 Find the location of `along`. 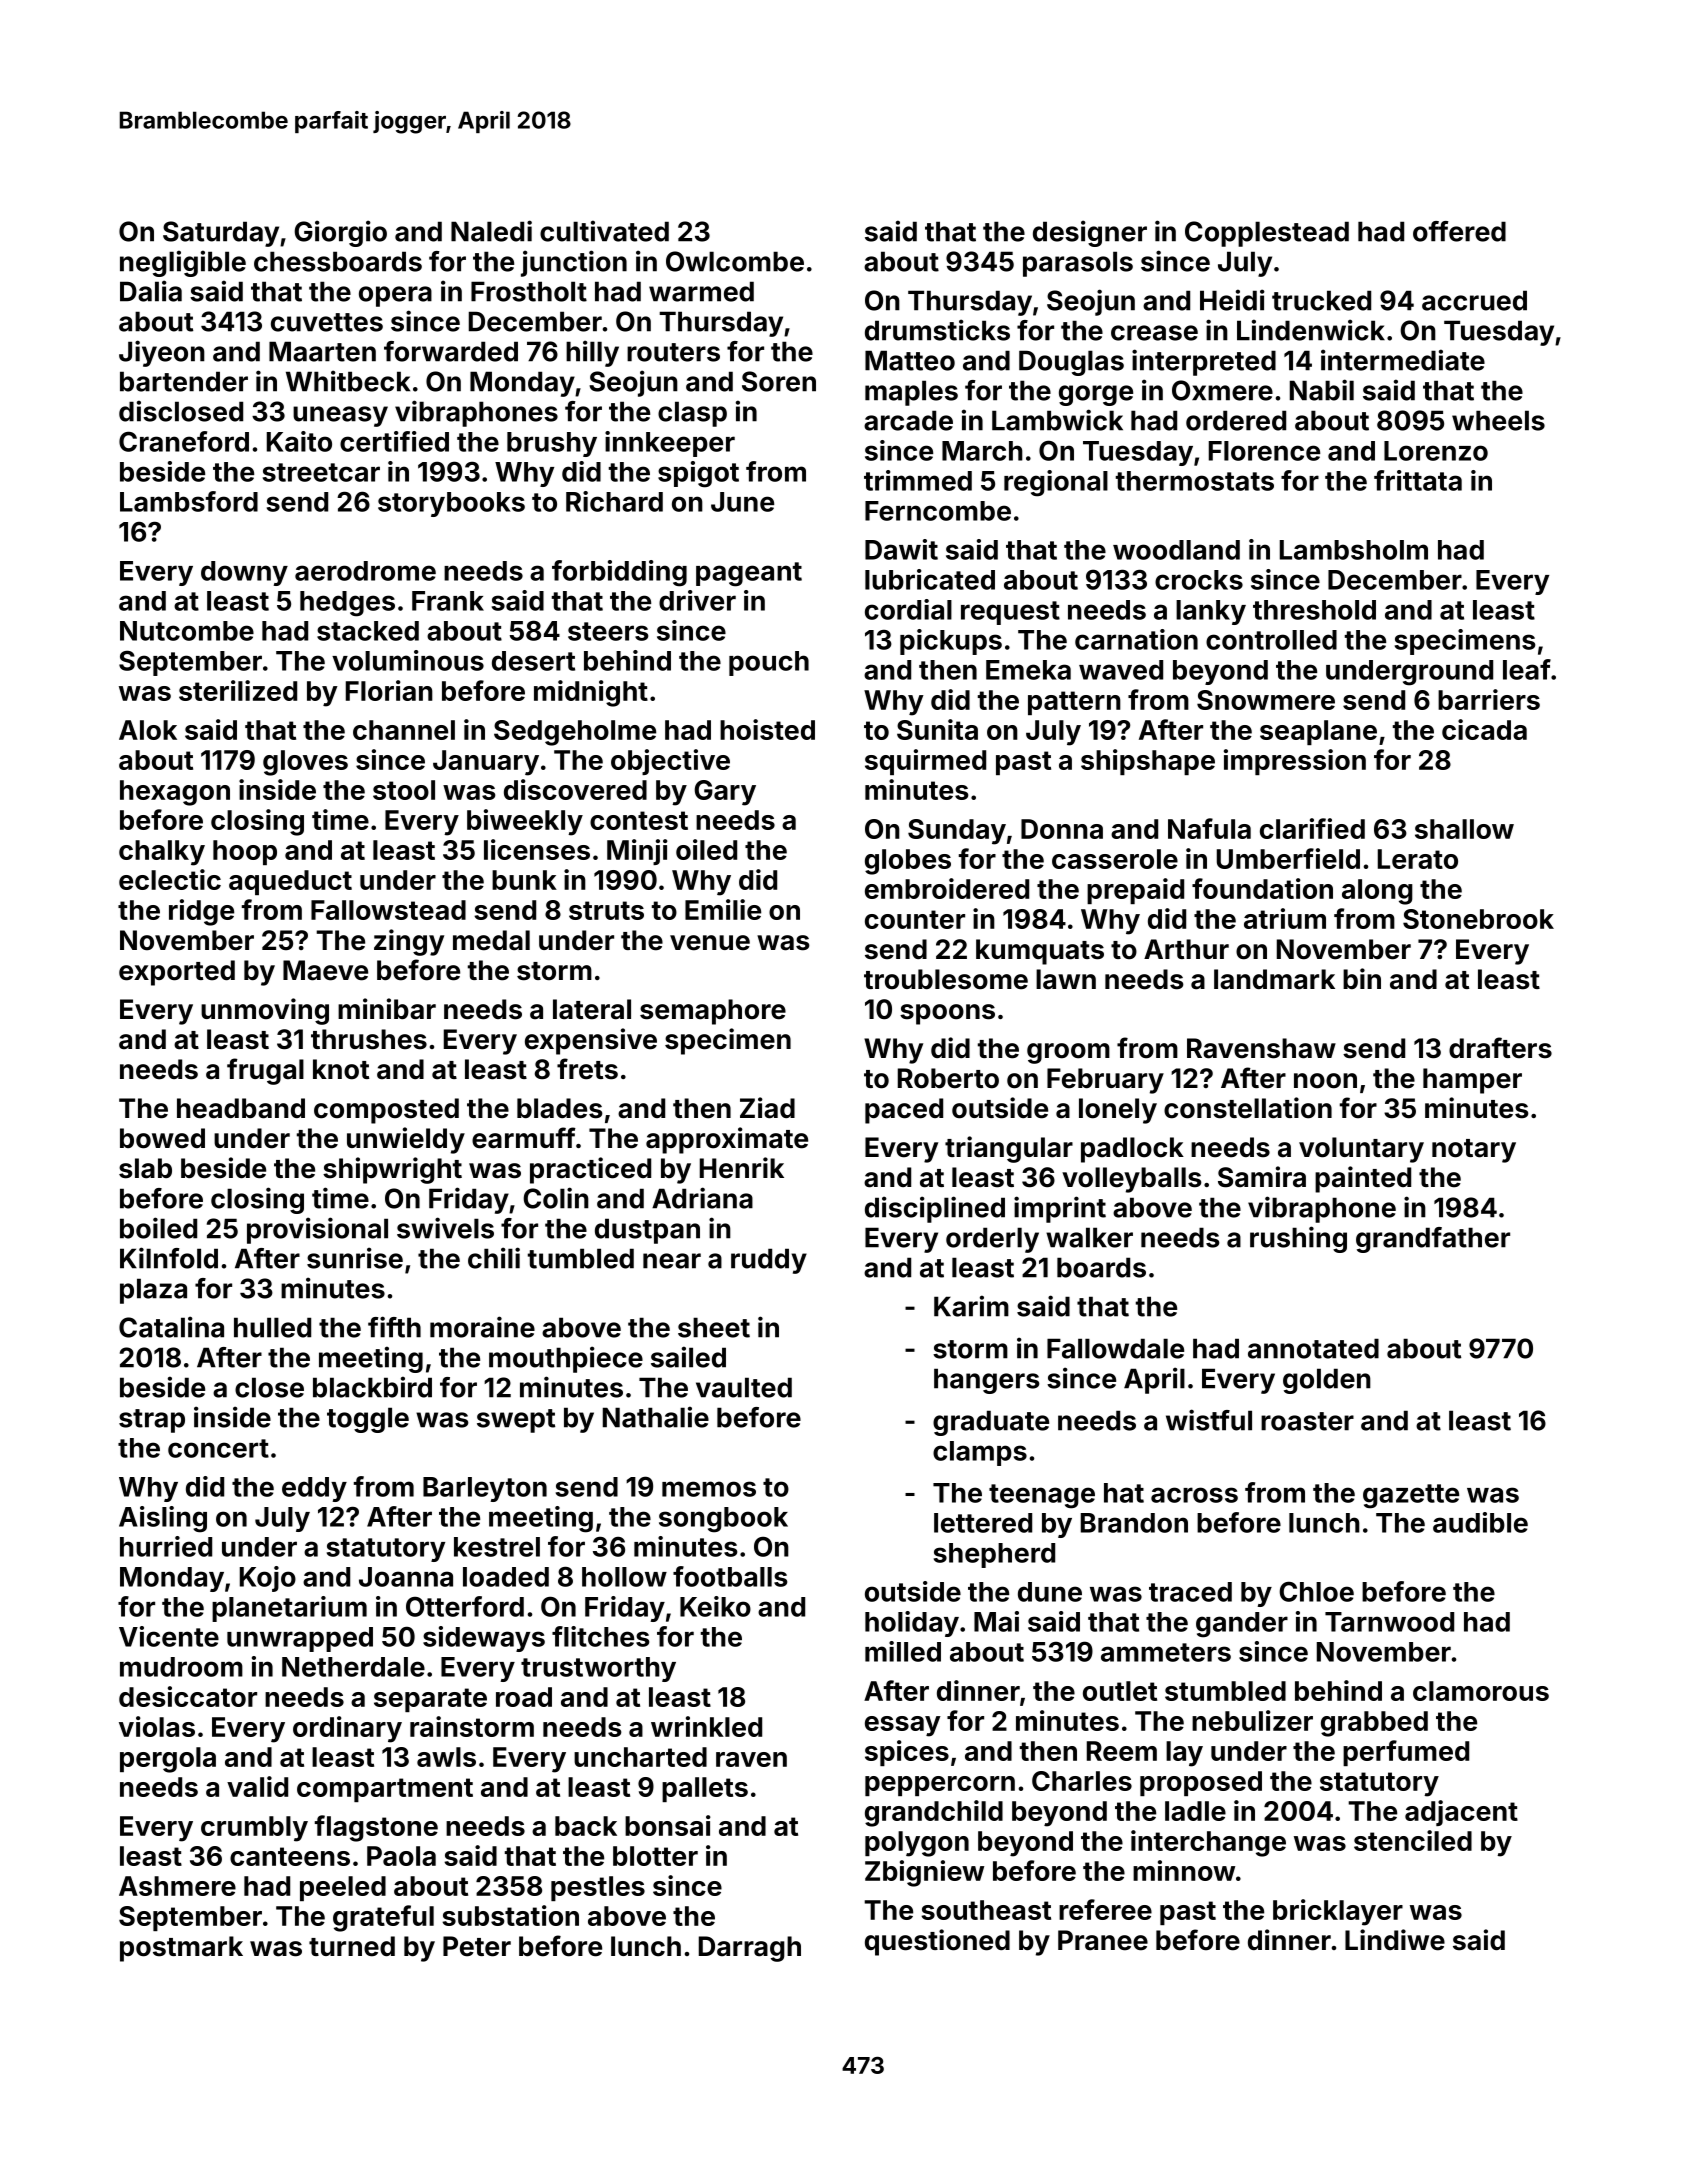

along is located at coordinates (1377, 892).
